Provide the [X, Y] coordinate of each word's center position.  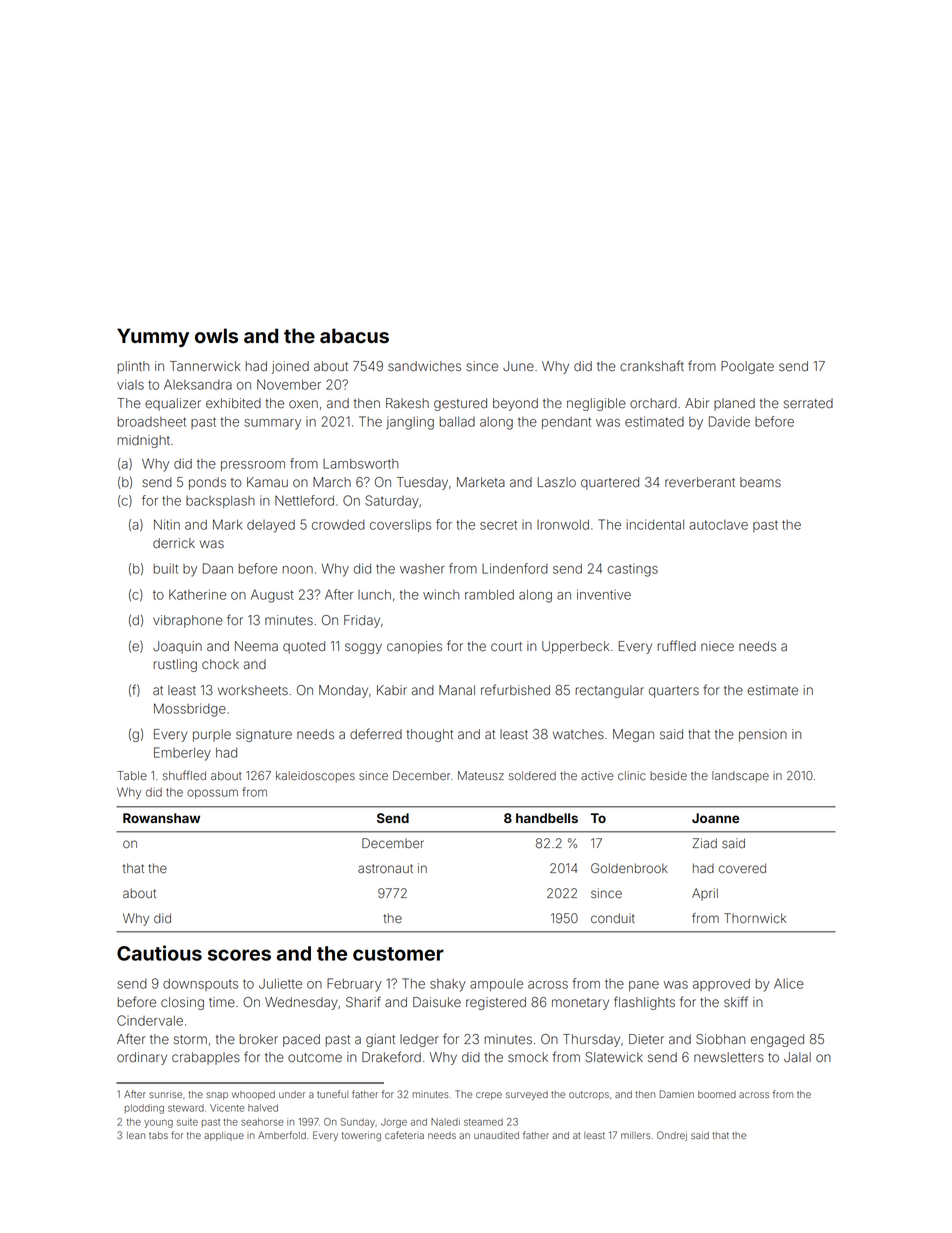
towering [361, 1137]
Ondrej [672, 1136]
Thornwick [755, 918]
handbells [547, 818]
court [506, 646]
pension [763, 735]
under [292, 1094]
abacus [354, 335]
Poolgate [747, 367]
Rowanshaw [161, 818]
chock [220, 664]
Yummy [153, 337]
